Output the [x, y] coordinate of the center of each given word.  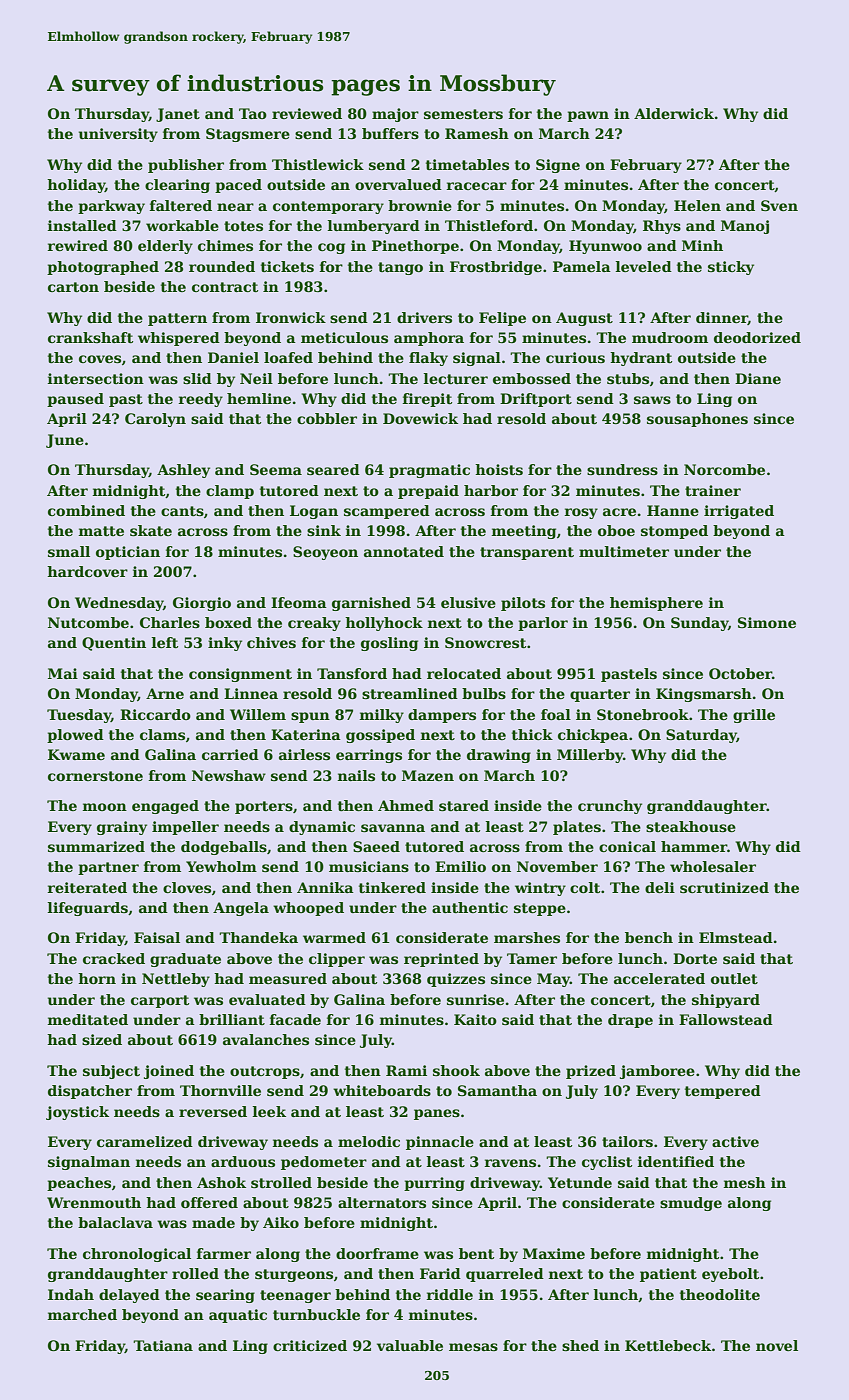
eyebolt [730, 1275]
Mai [63, 673]
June [65, 441]
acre [619, 512]
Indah [71, 1294]
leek [269, 1111]
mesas [473, 1347]
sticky [731, 268]
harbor [491, 490]
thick [532, 734]
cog [331, 248]
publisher [186, 166]
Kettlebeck [668, 1345]
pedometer [324, 1163]
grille [754, 716]
